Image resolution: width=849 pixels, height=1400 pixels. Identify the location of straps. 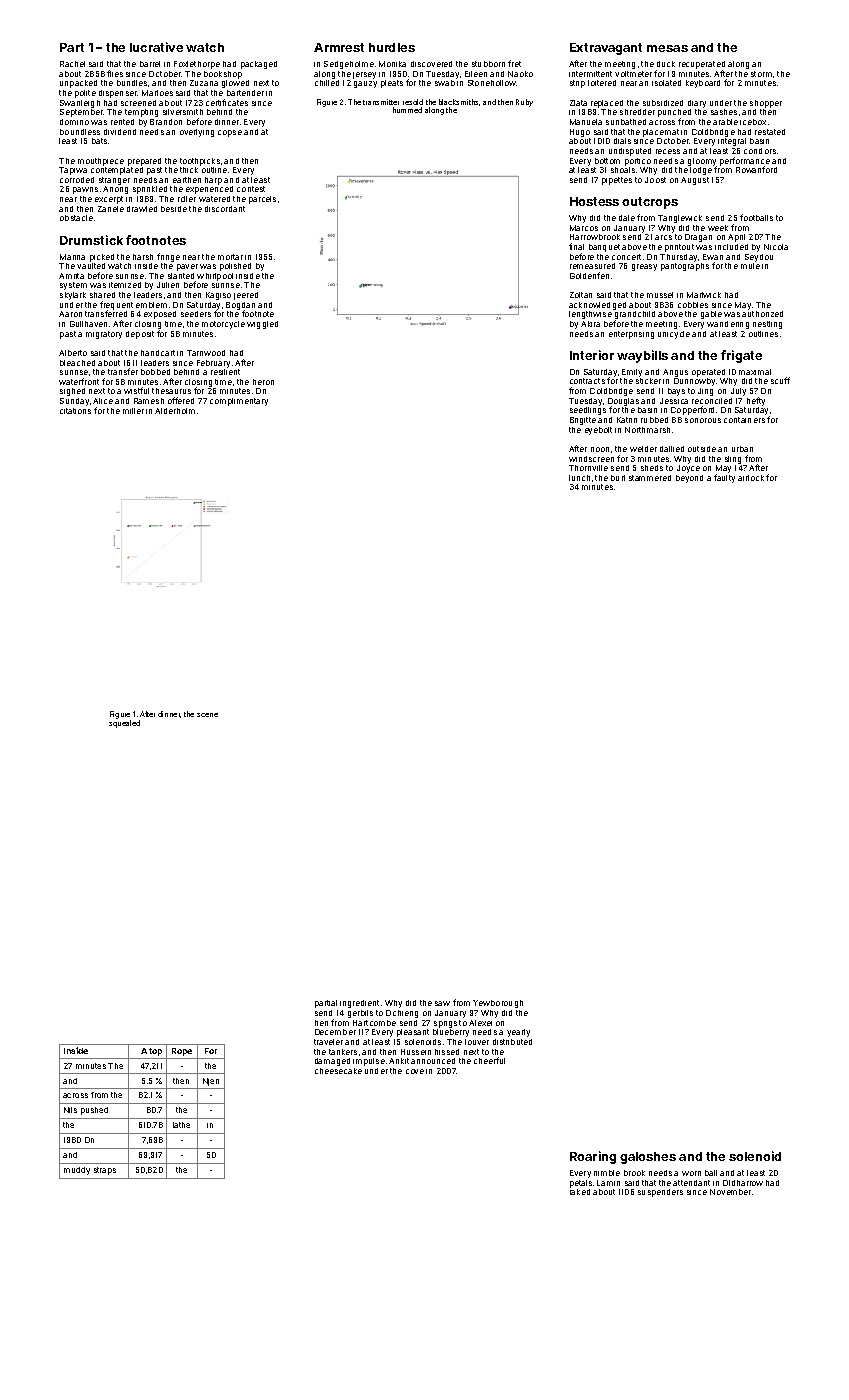
(105, 1171).
